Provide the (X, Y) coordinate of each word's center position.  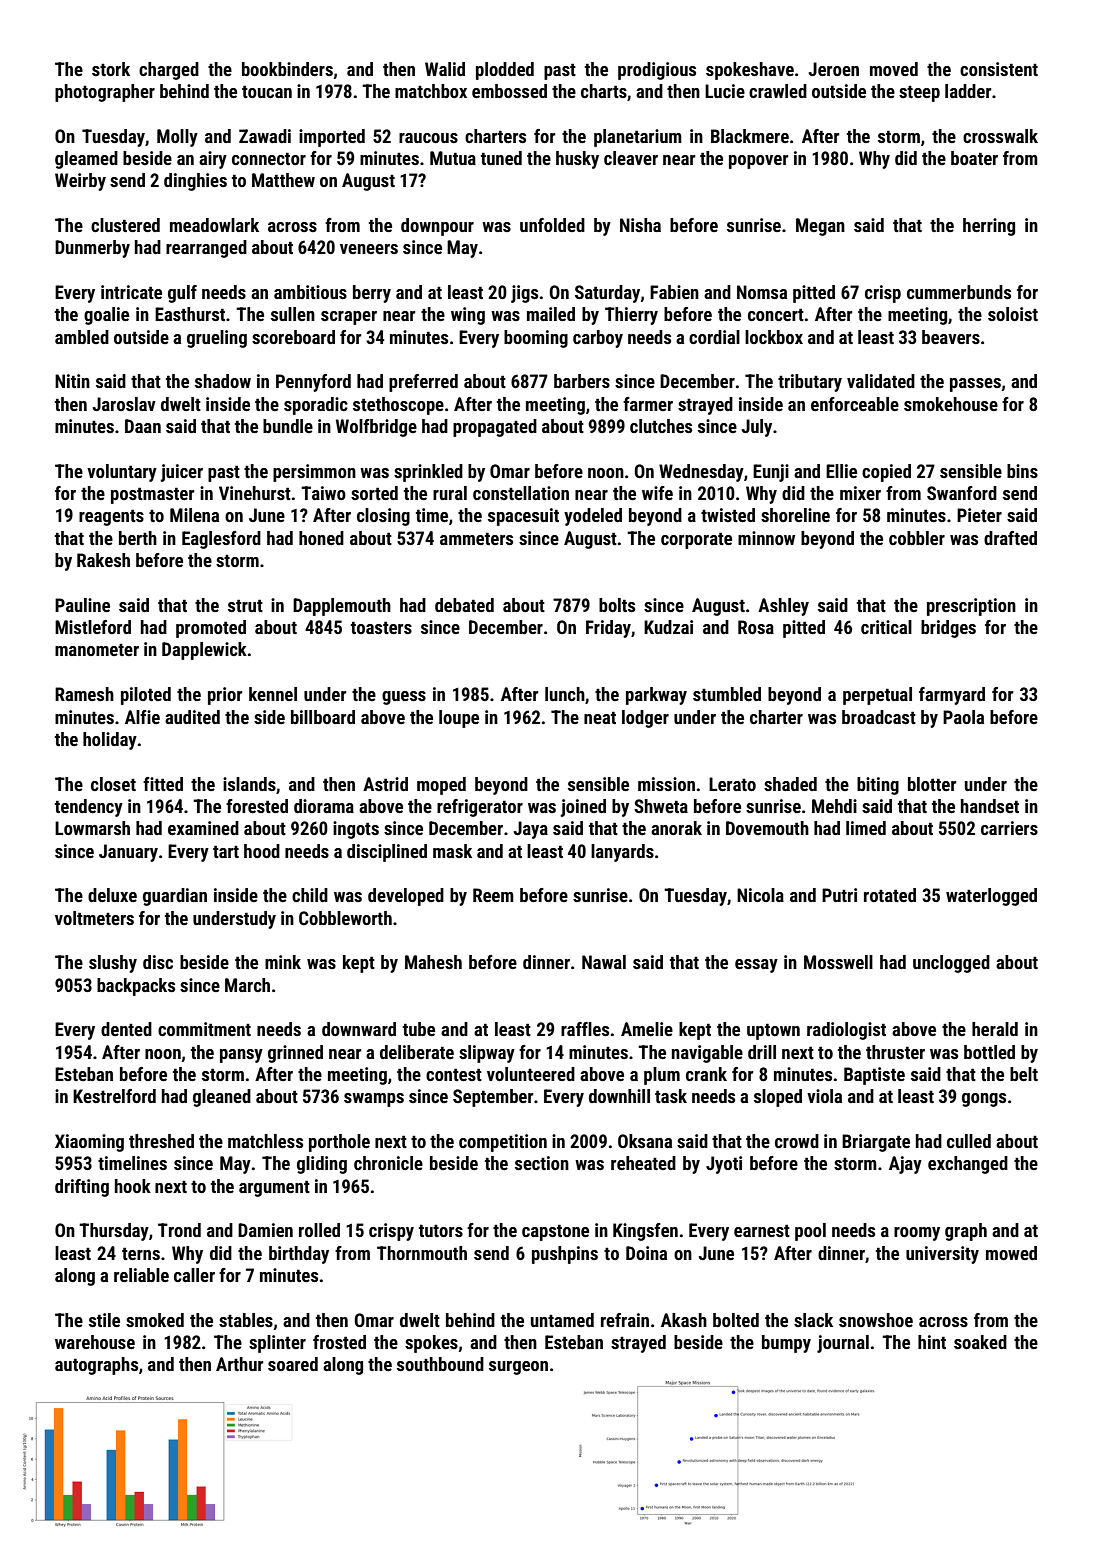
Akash (684, 1320)
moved (894, 69)
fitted (163, 784)
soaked (980, 1342)
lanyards (622, 853)
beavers (951, 337)
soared (293, 1364)
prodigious (657, 71)
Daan (143, 426)
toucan (267, 92)
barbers (582, 381)
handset (990, 806)
